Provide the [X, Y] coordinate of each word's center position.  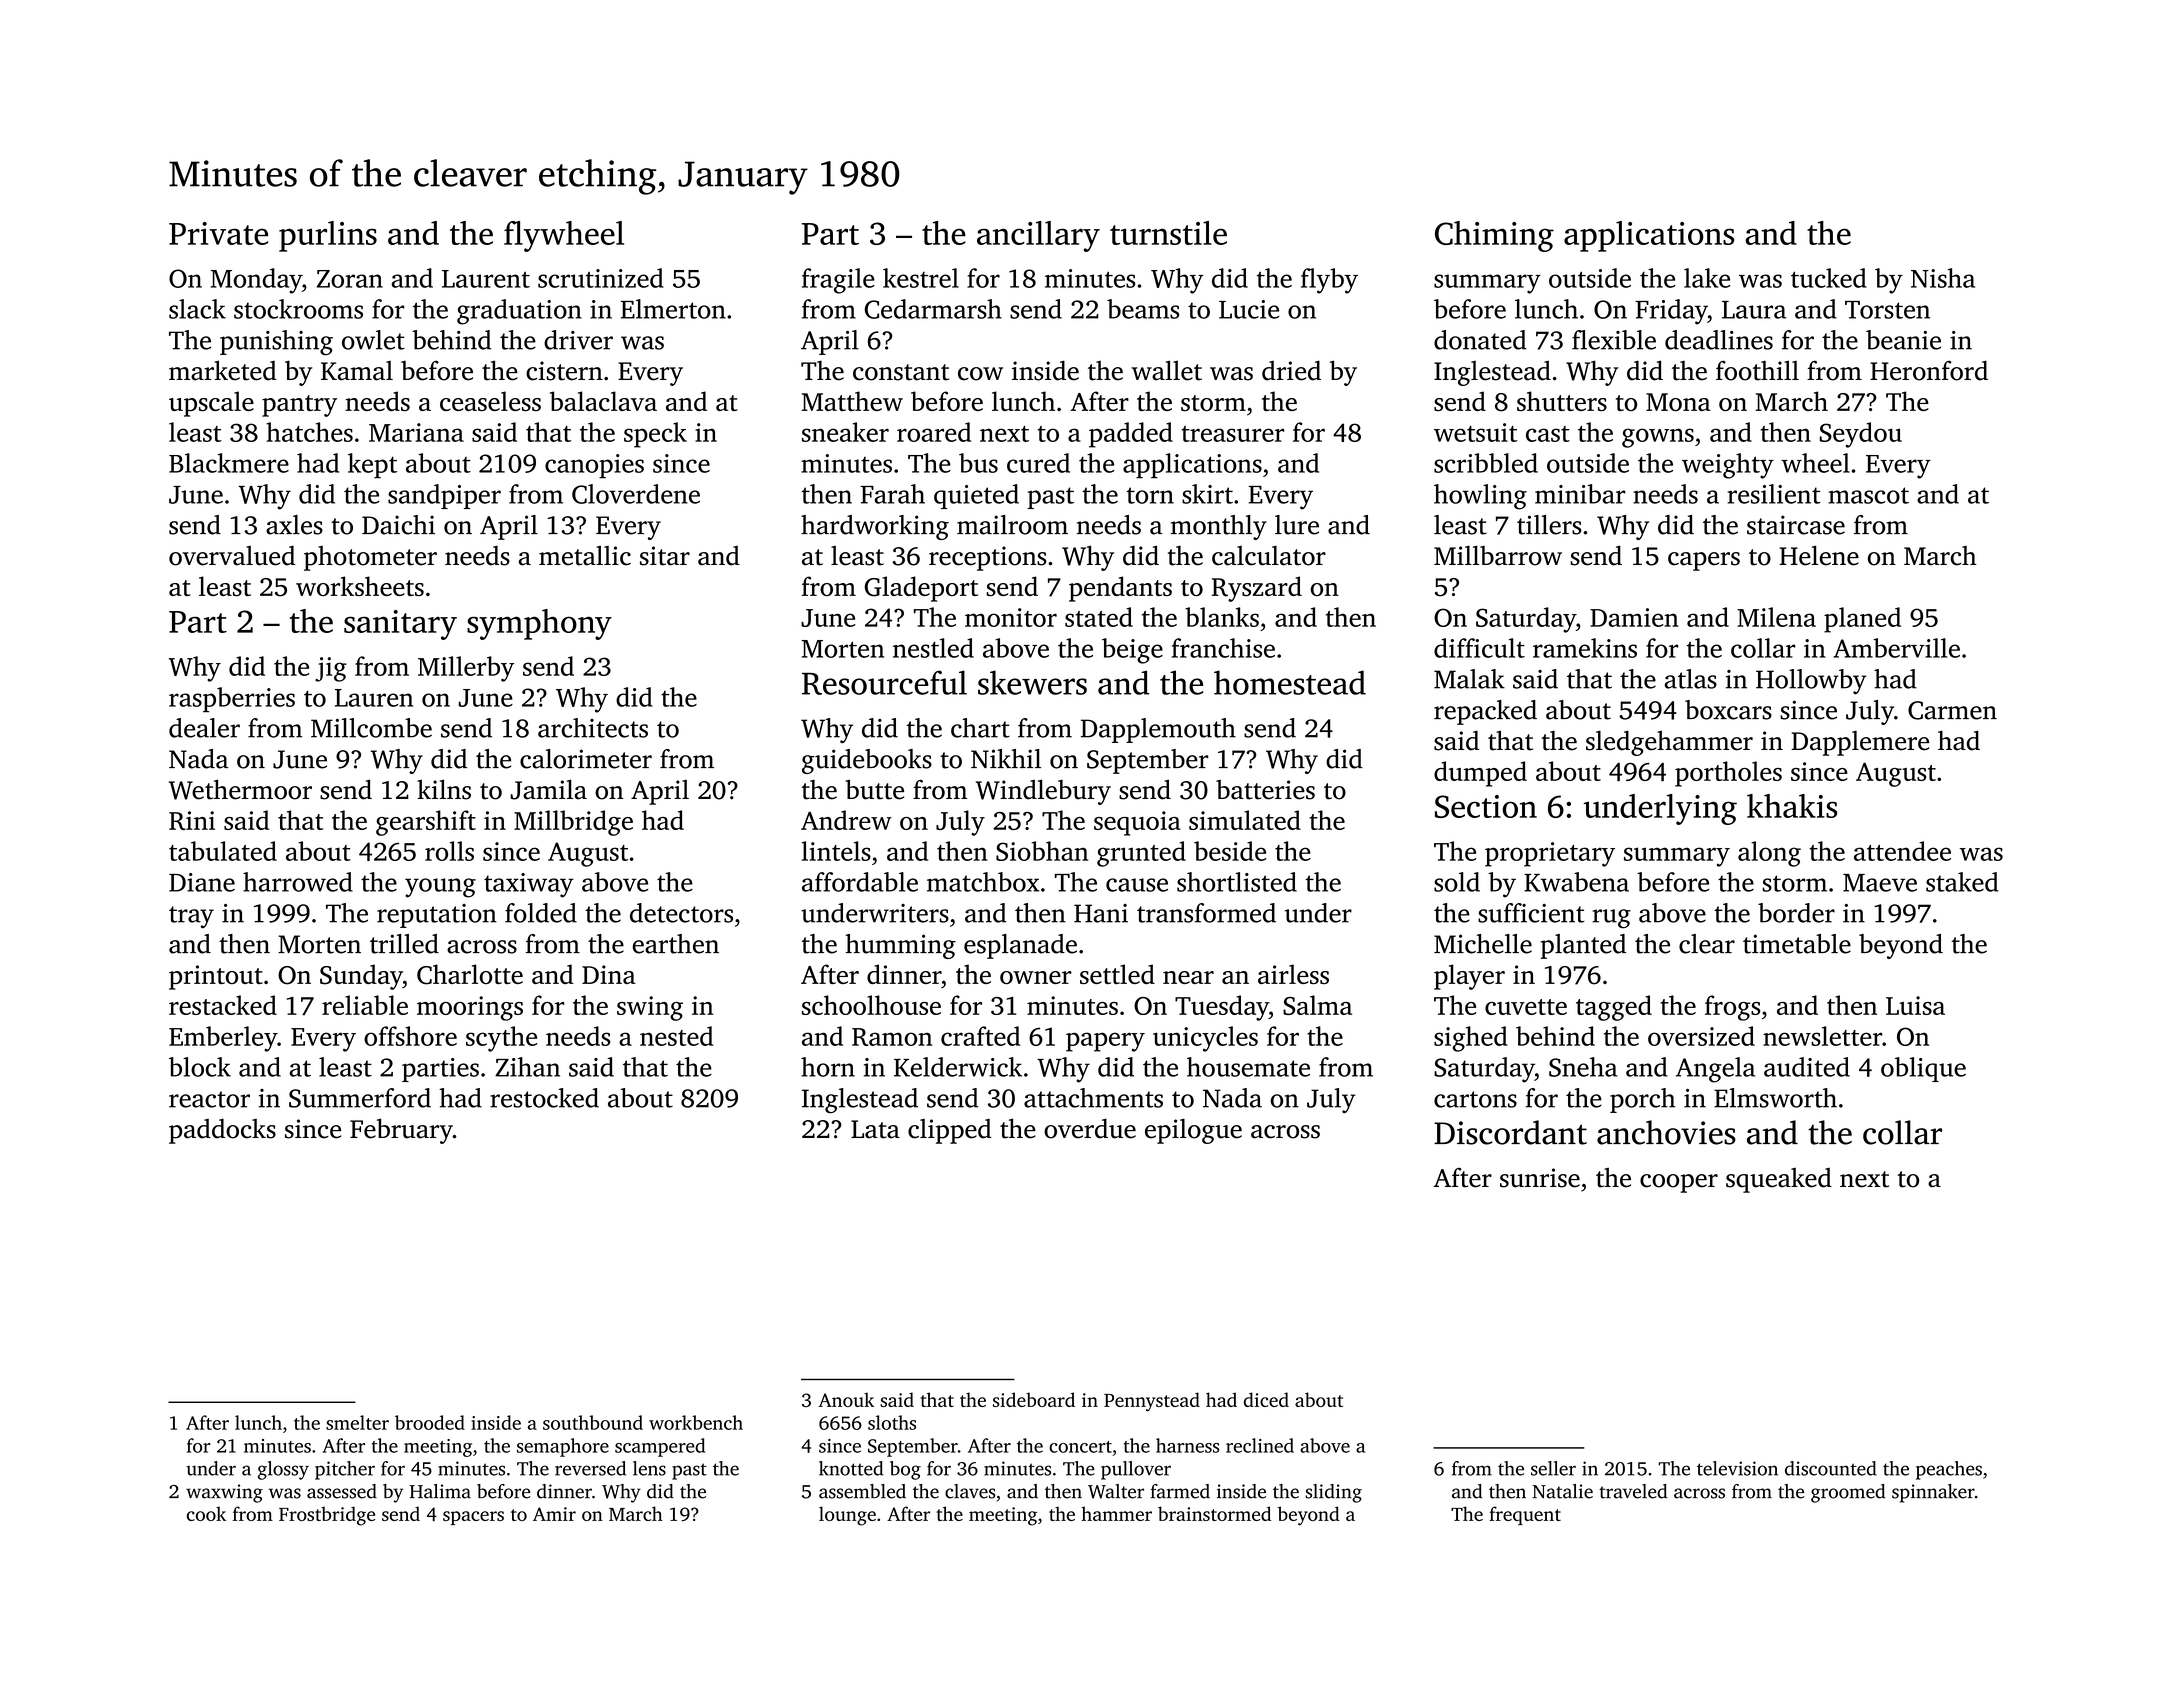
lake [1707, 278]
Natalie [1562, 1491]
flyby [1329, 281]
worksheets [360, 586]
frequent [1525, 1515]
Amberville [1896, 648]
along [1769, 854]
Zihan [527, 1067]
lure [1297, 525]
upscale [211, 404]
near [1188, 977]
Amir [554, 1514]
